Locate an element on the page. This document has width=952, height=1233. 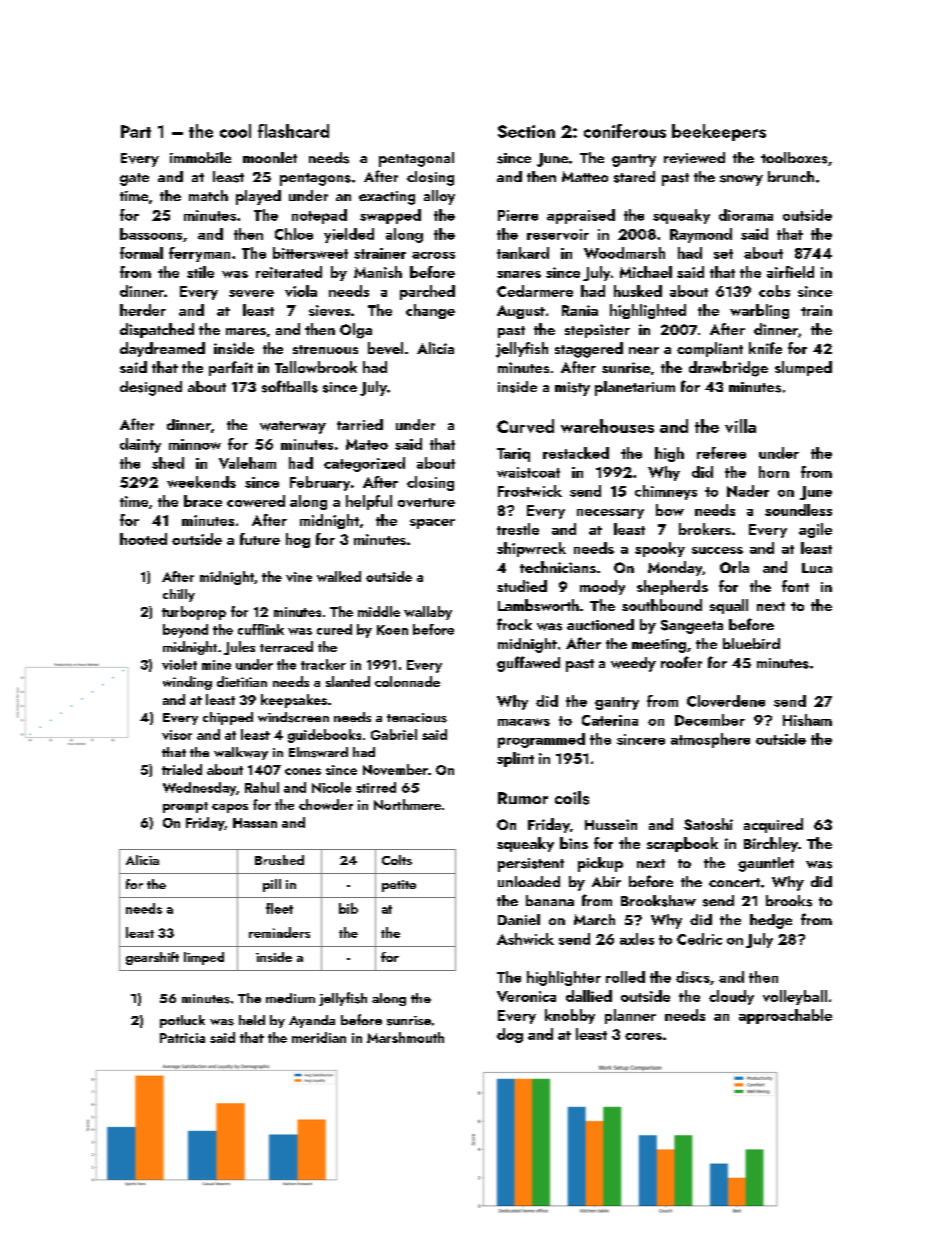
roofer is located at coordinates (681, 662).
